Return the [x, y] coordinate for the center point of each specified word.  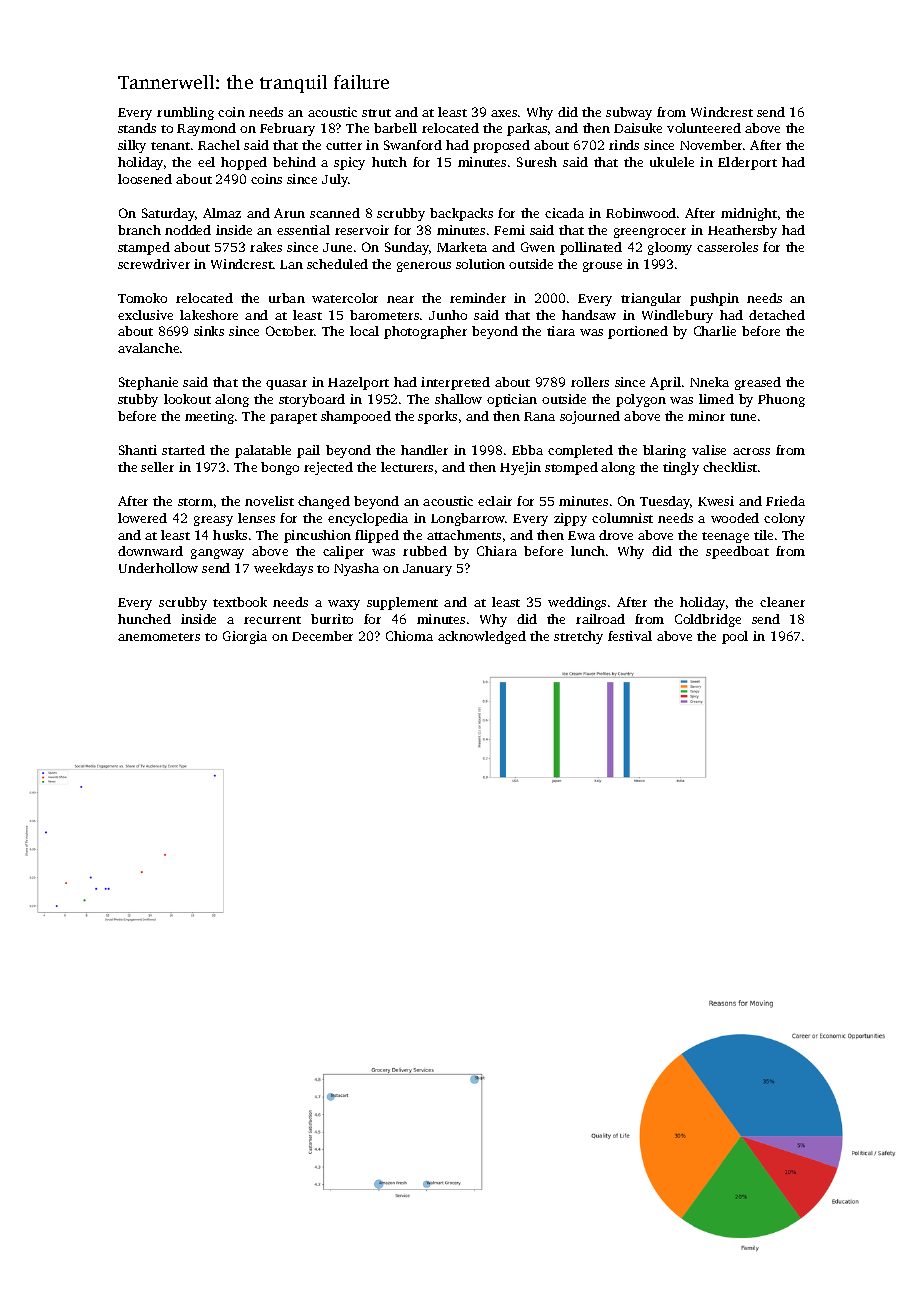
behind [294, 162]
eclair [495, 501]
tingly [681, 468]
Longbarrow [468, 519]
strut [376, 113]
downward [150, 551]
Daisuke [638, 128]
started [183, 450]
